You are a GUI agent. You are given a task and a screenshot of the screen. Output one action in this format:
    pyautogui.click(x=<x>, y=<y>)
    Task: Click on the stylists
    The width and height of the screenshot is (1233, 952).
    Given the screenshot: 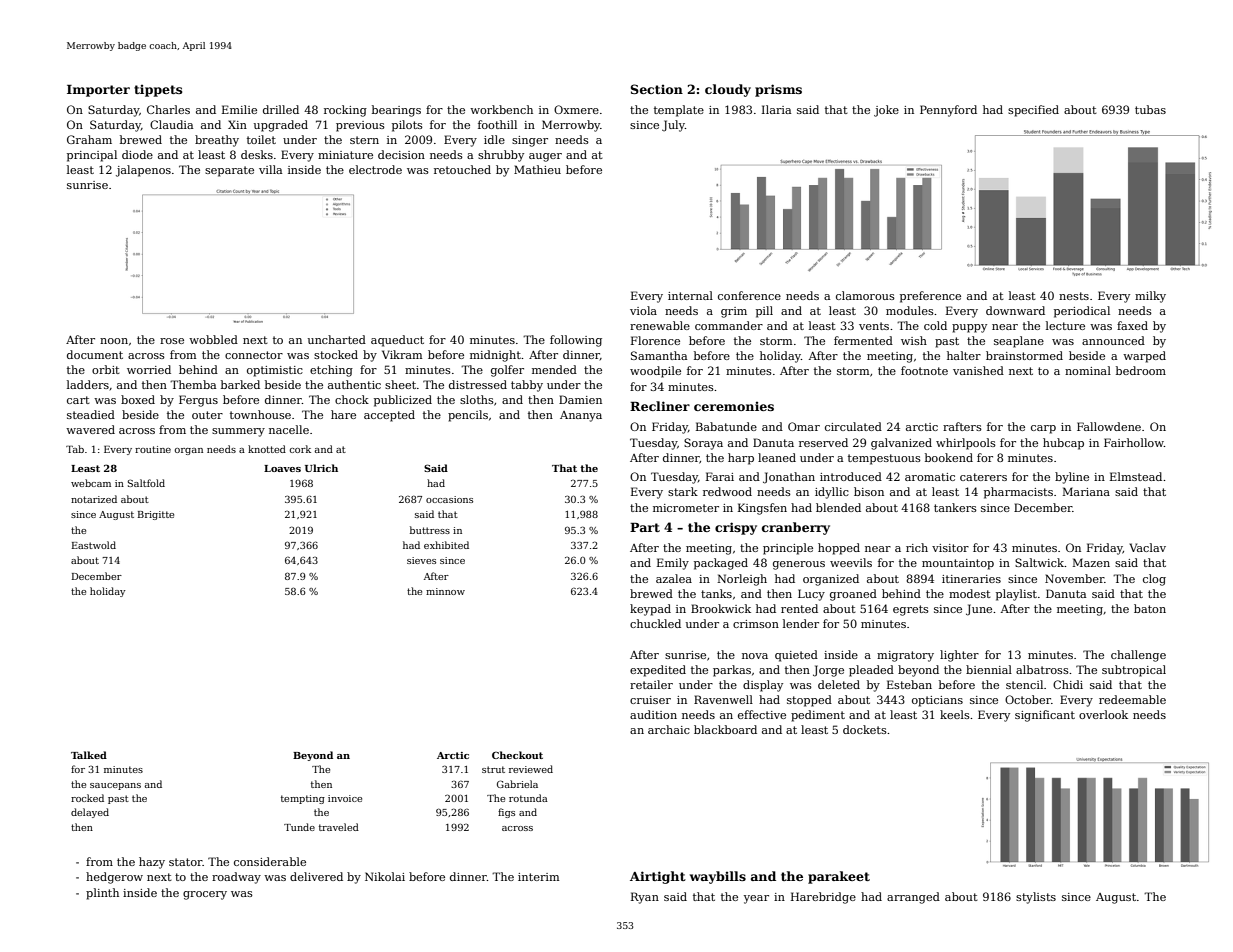 What is the action you would take?
    pyautogui.click(x=1036, y=898)
